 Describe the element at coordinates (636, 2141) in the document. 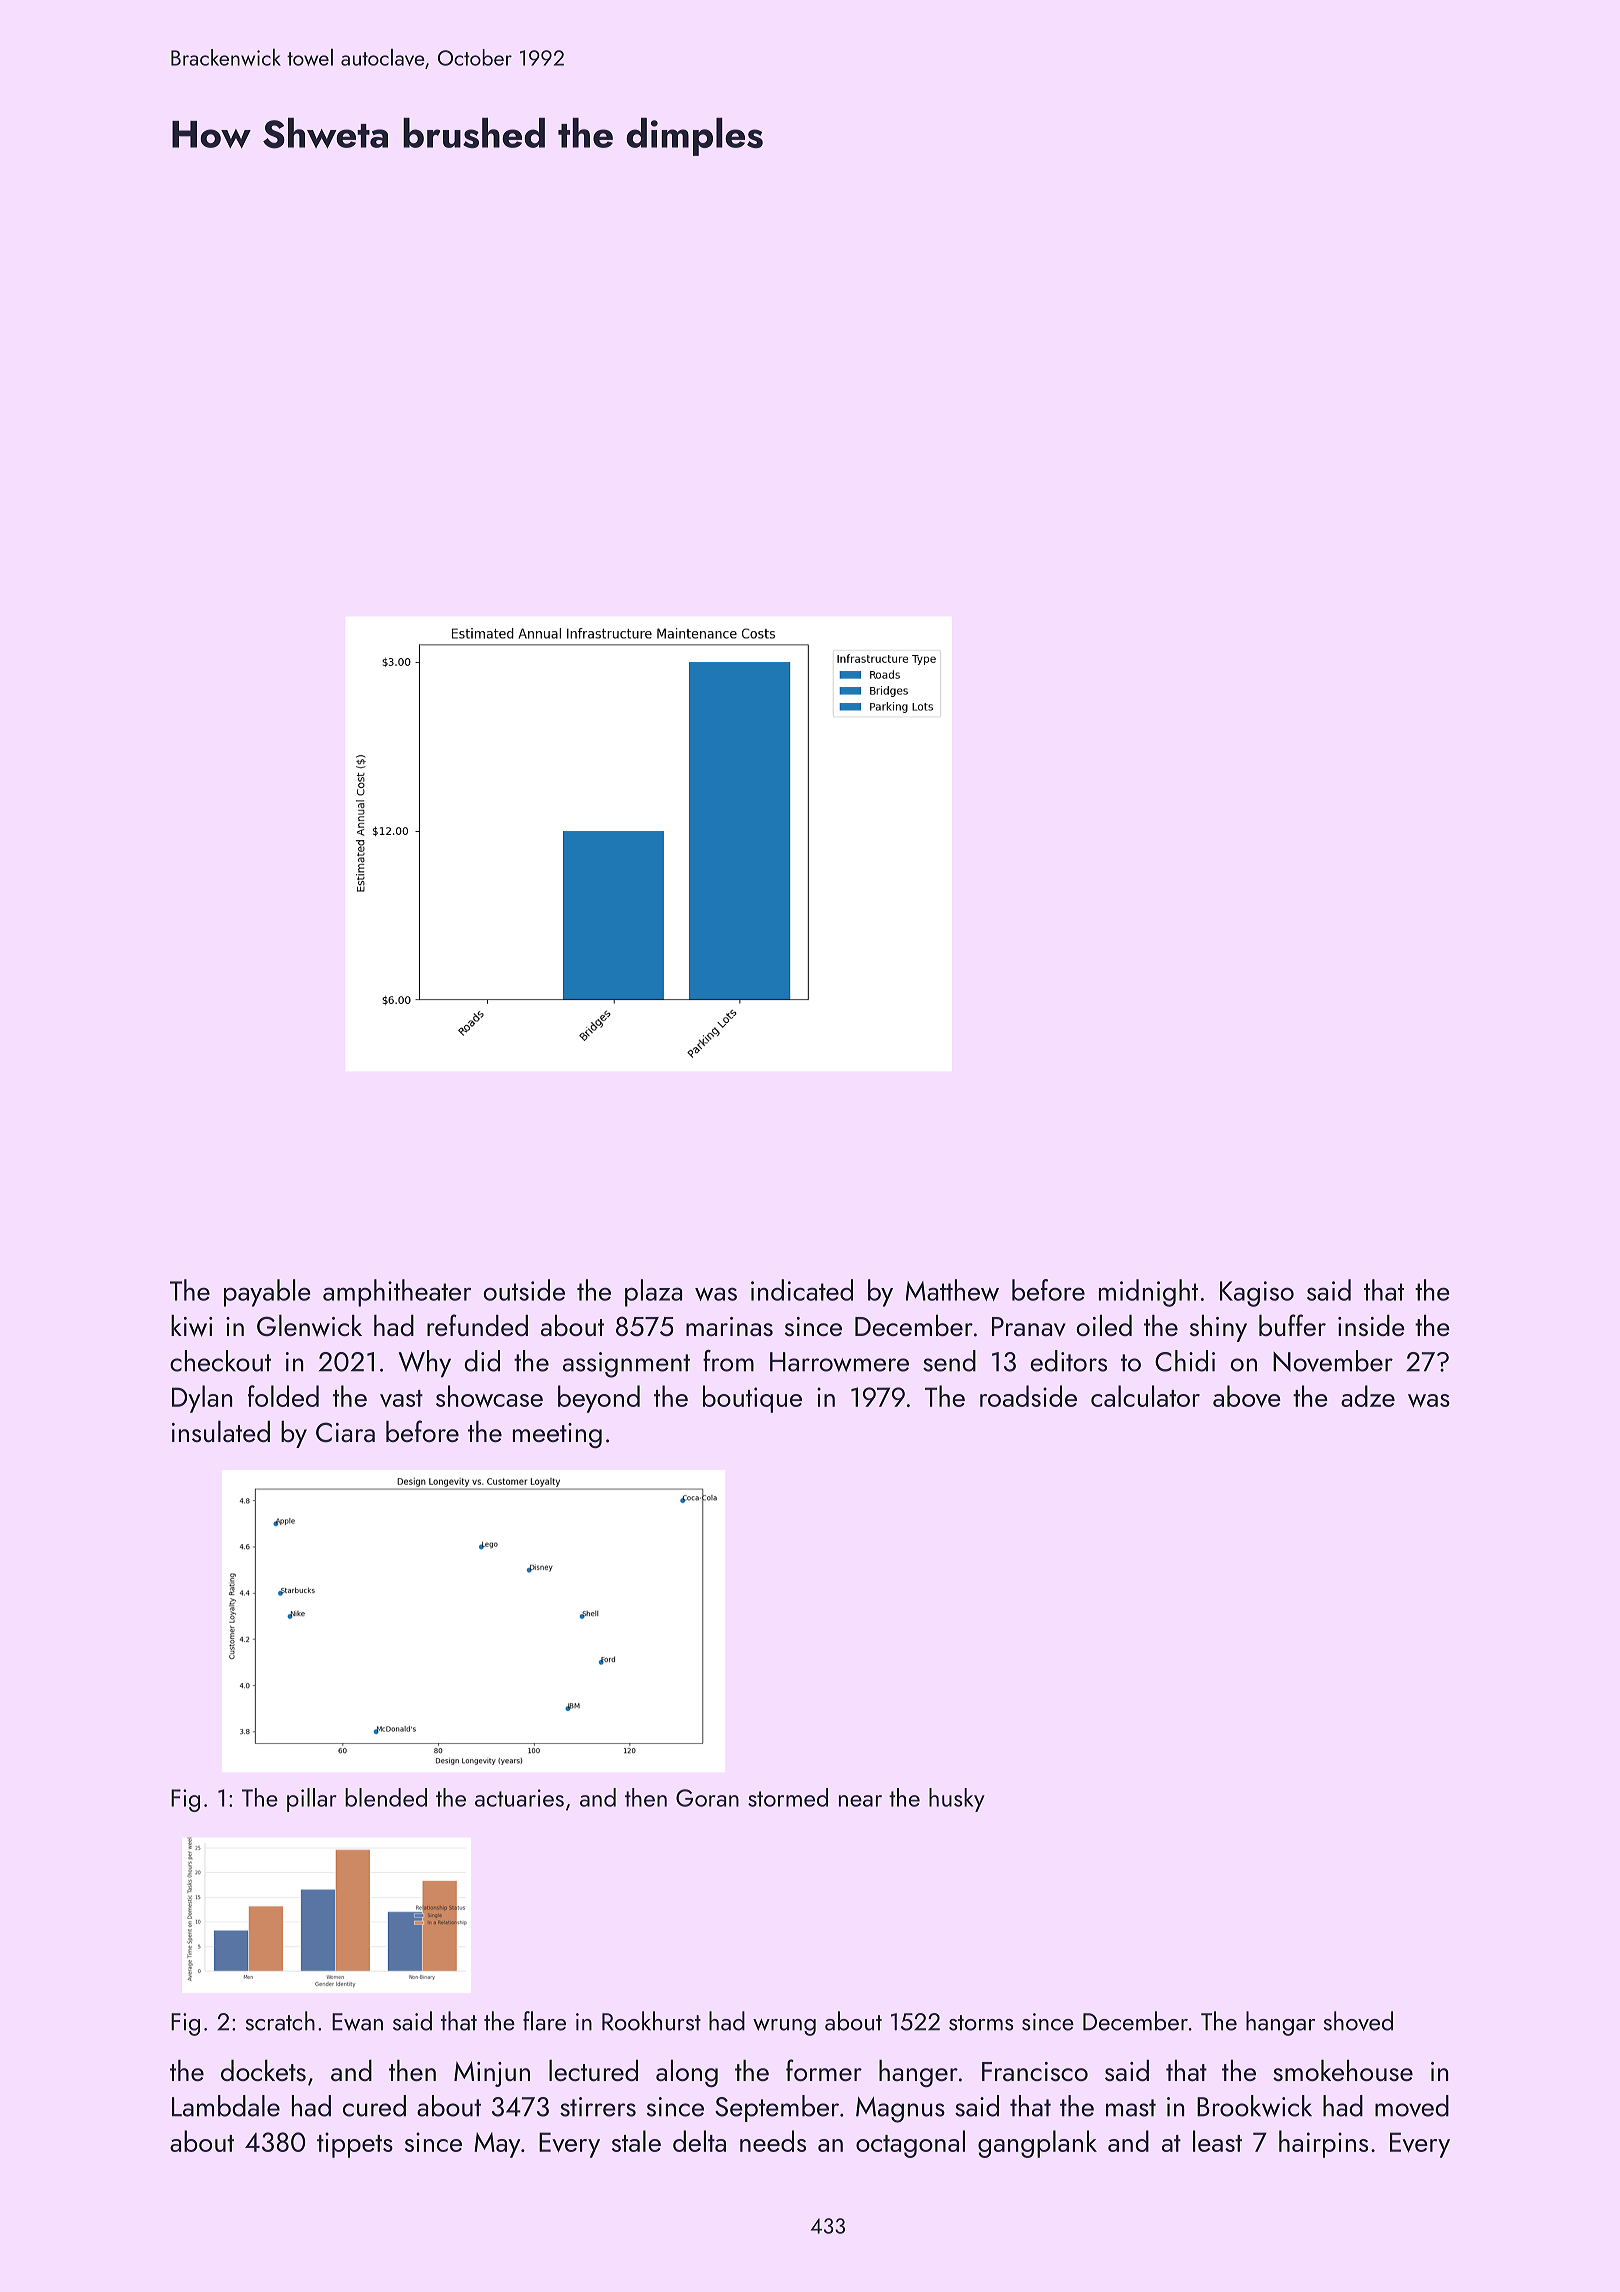

I see `stale` at that location.
